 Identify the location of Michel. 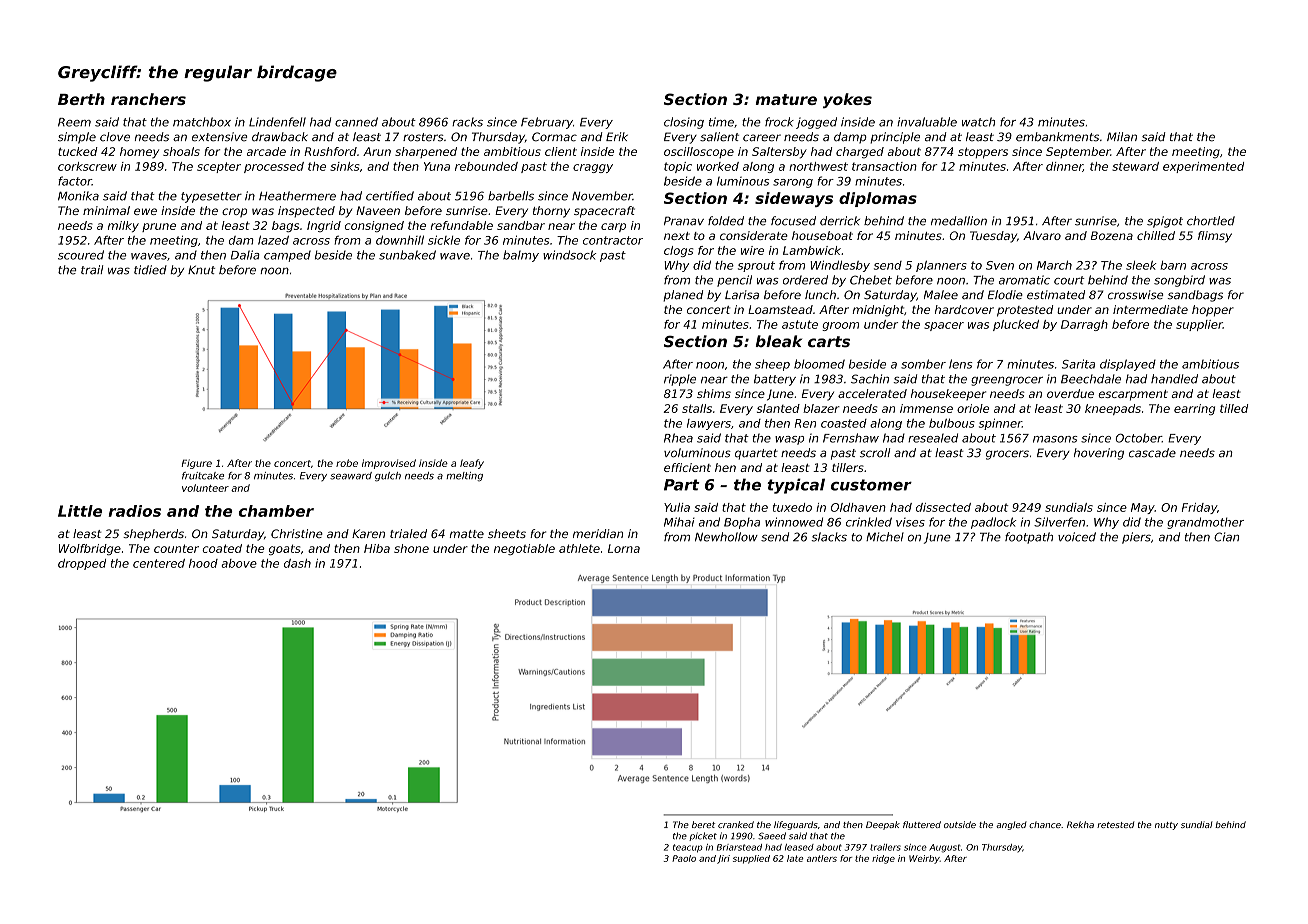
(885, 537).
